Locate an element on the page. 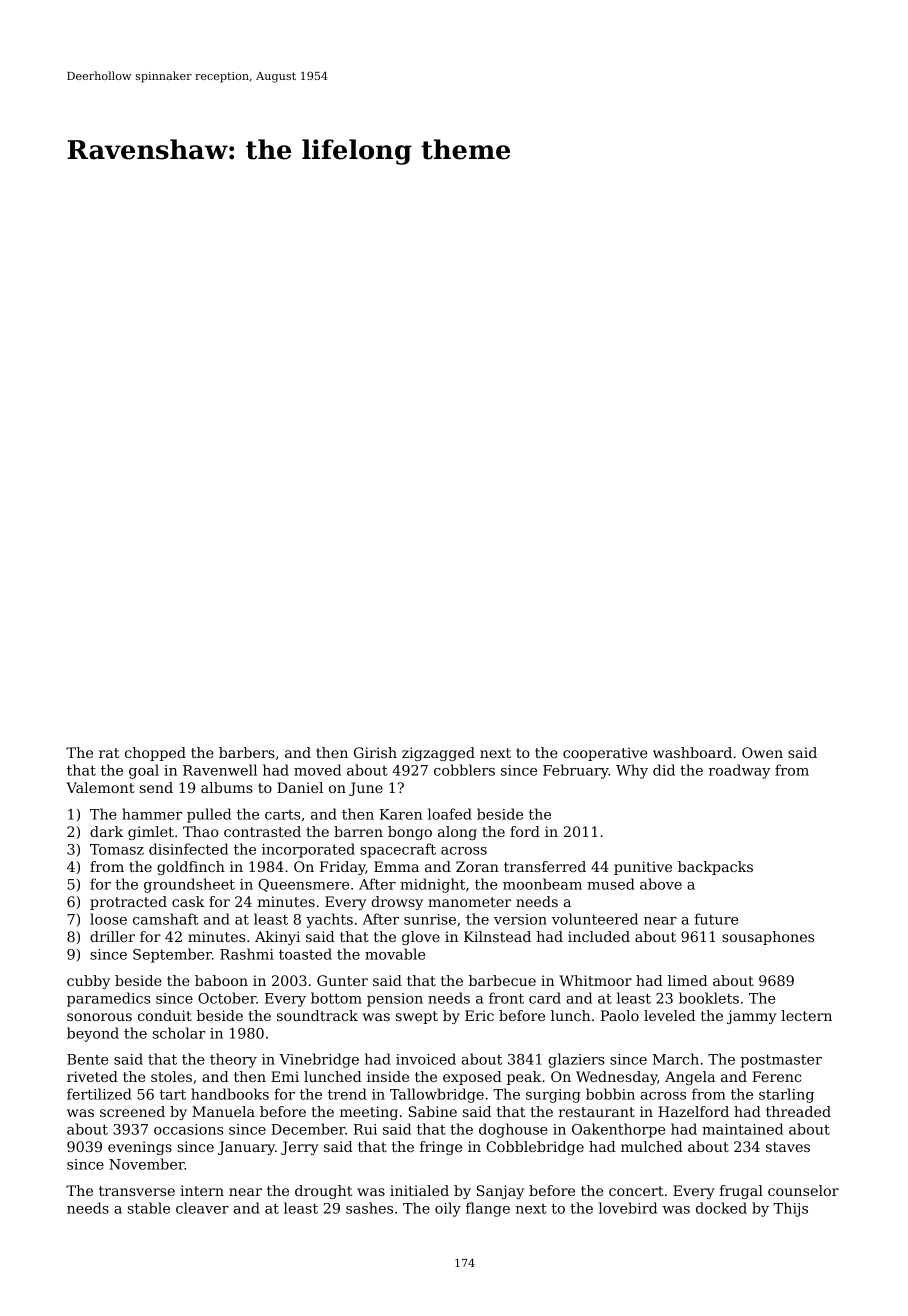 Image resolution: width=908 pixels, height=1316 pixels. washboard is located at coordinates (692, 752).
